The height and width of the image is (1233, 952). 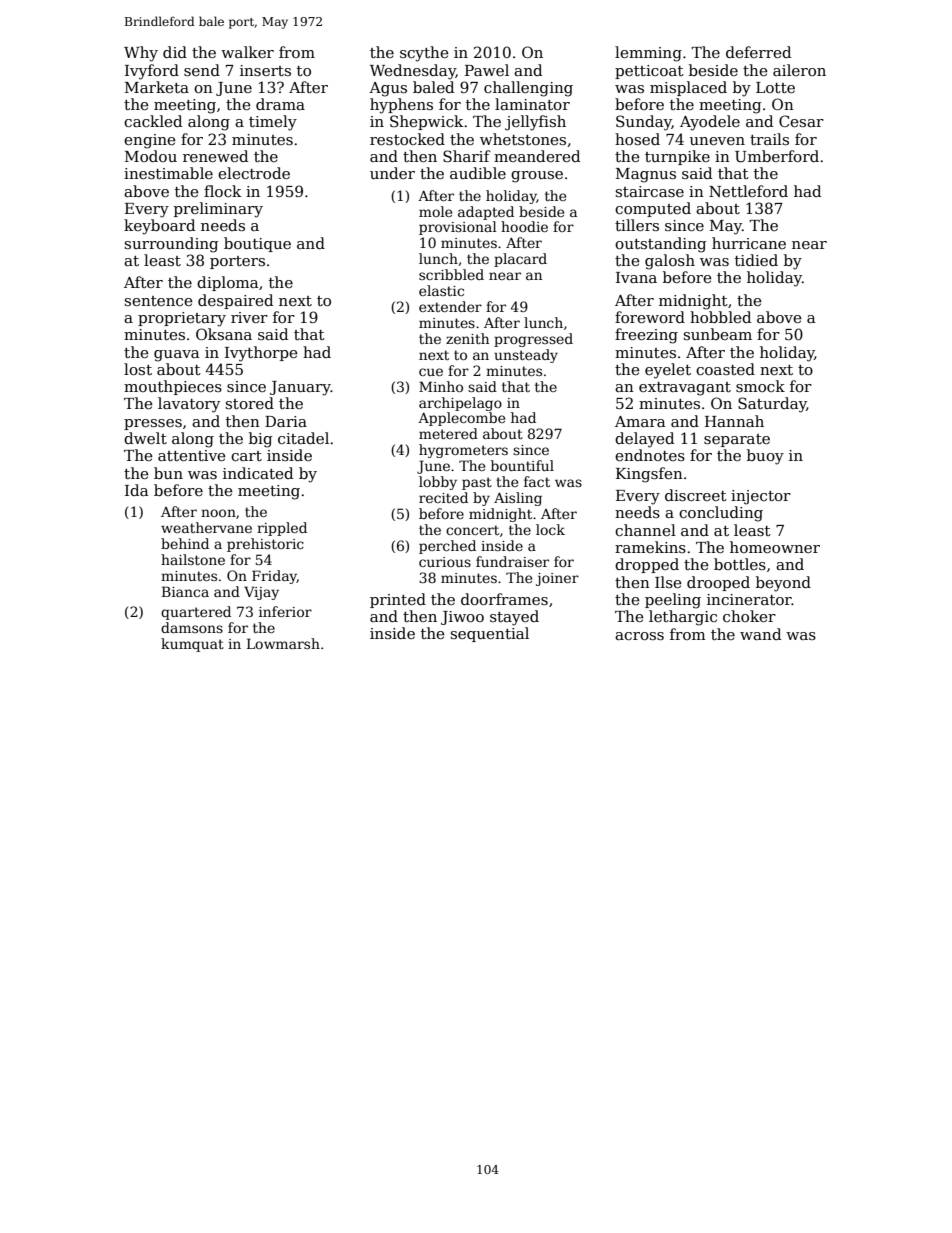 What do you see at coordinates (153, 424) in the image?
I see `presses` at bounding box center [153, 424].
